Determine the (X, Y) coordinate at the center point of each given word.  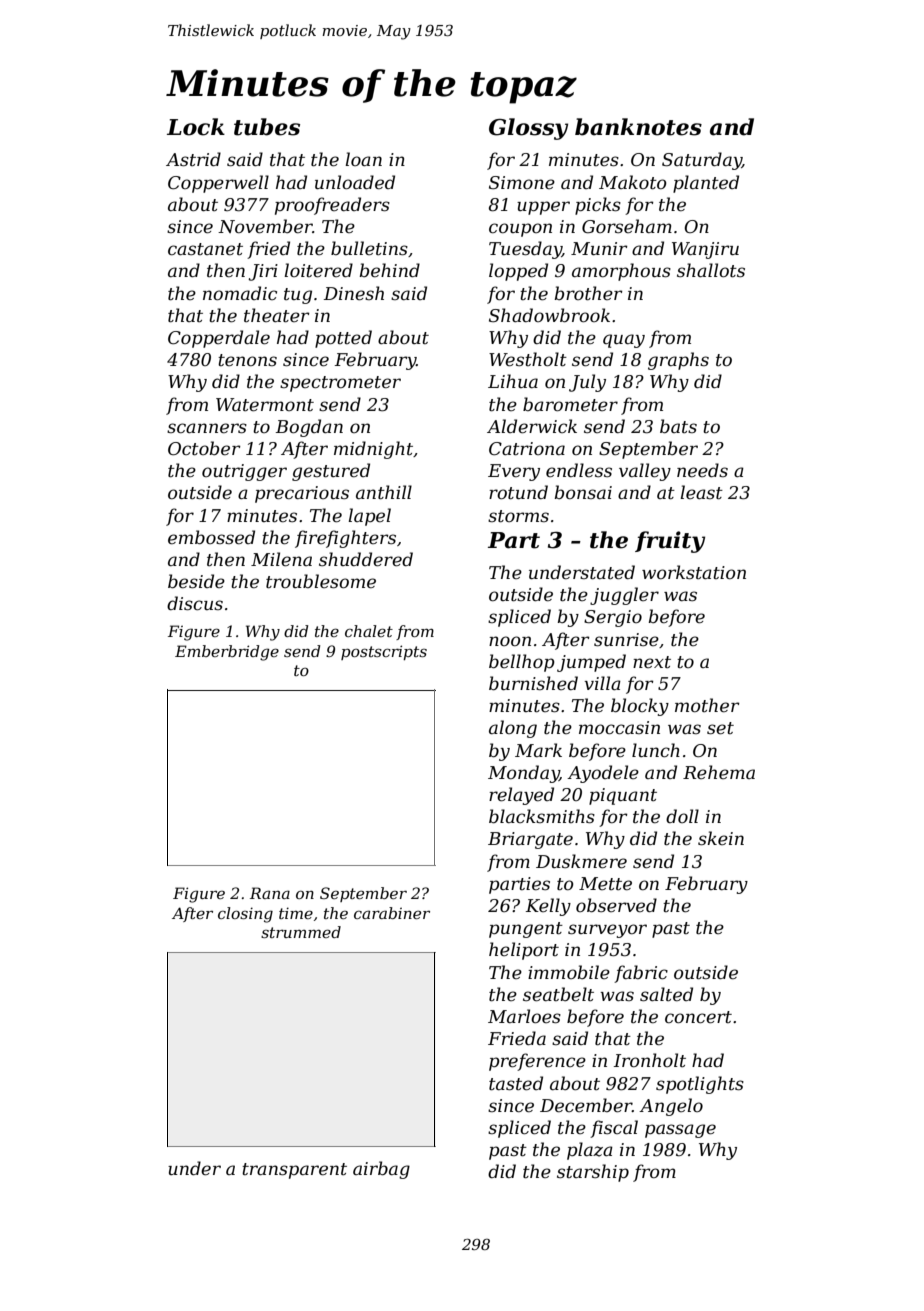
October (204, 448)
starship (593, 1173)
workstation (694, 572)
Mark (538, 750)
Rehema (719, 772)
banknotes (638, 127)
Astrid (193, 159)
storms (518, 516)
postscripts (384, 652)
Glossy (528, 129)
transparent (294, 1171)
